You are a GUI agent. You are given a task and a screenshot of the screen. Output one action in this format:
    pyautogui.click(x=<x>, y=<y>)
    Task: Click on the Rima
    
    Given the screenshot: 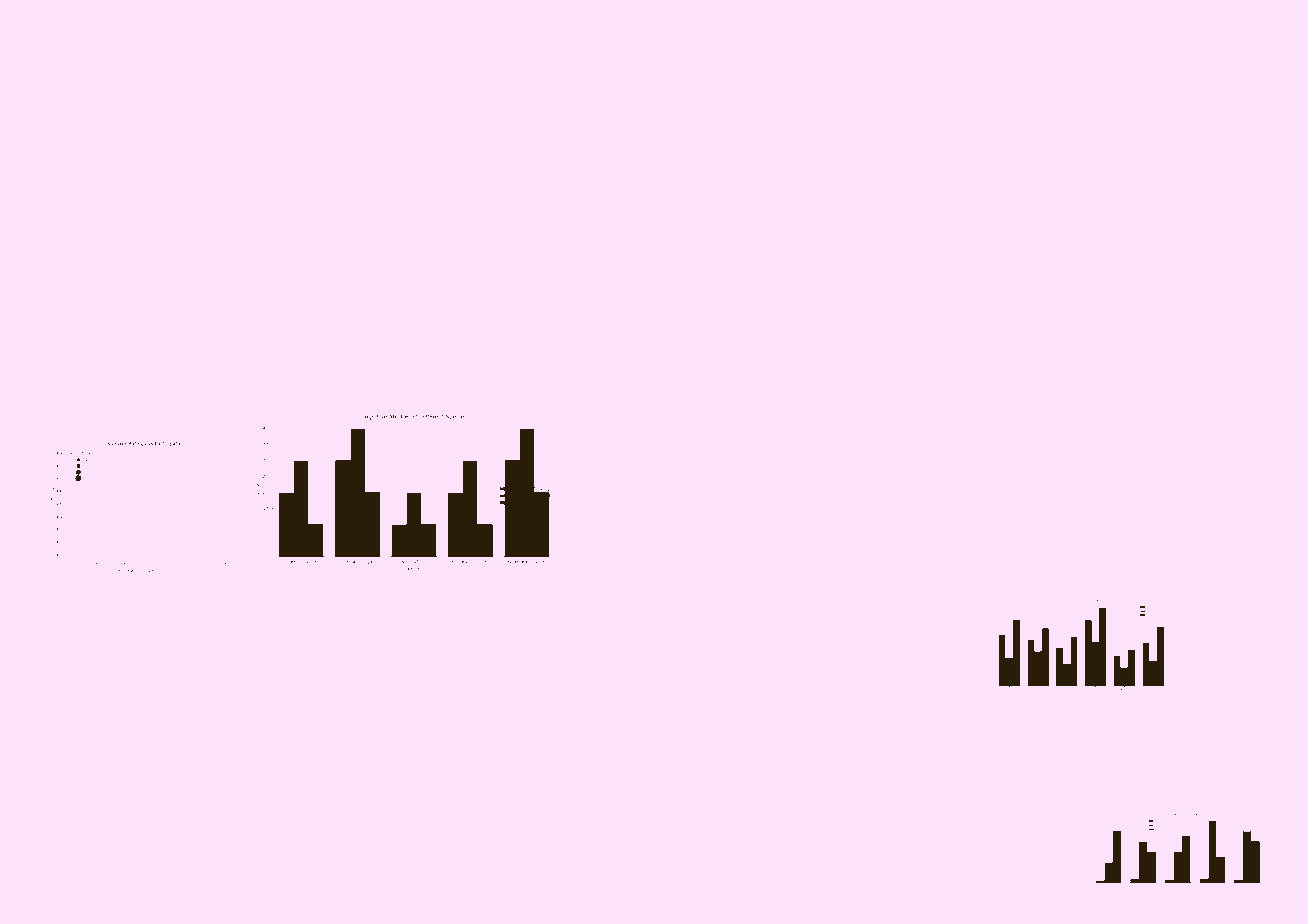 What is the action you would take?
    pyautogui.click(x=357, y=740)
